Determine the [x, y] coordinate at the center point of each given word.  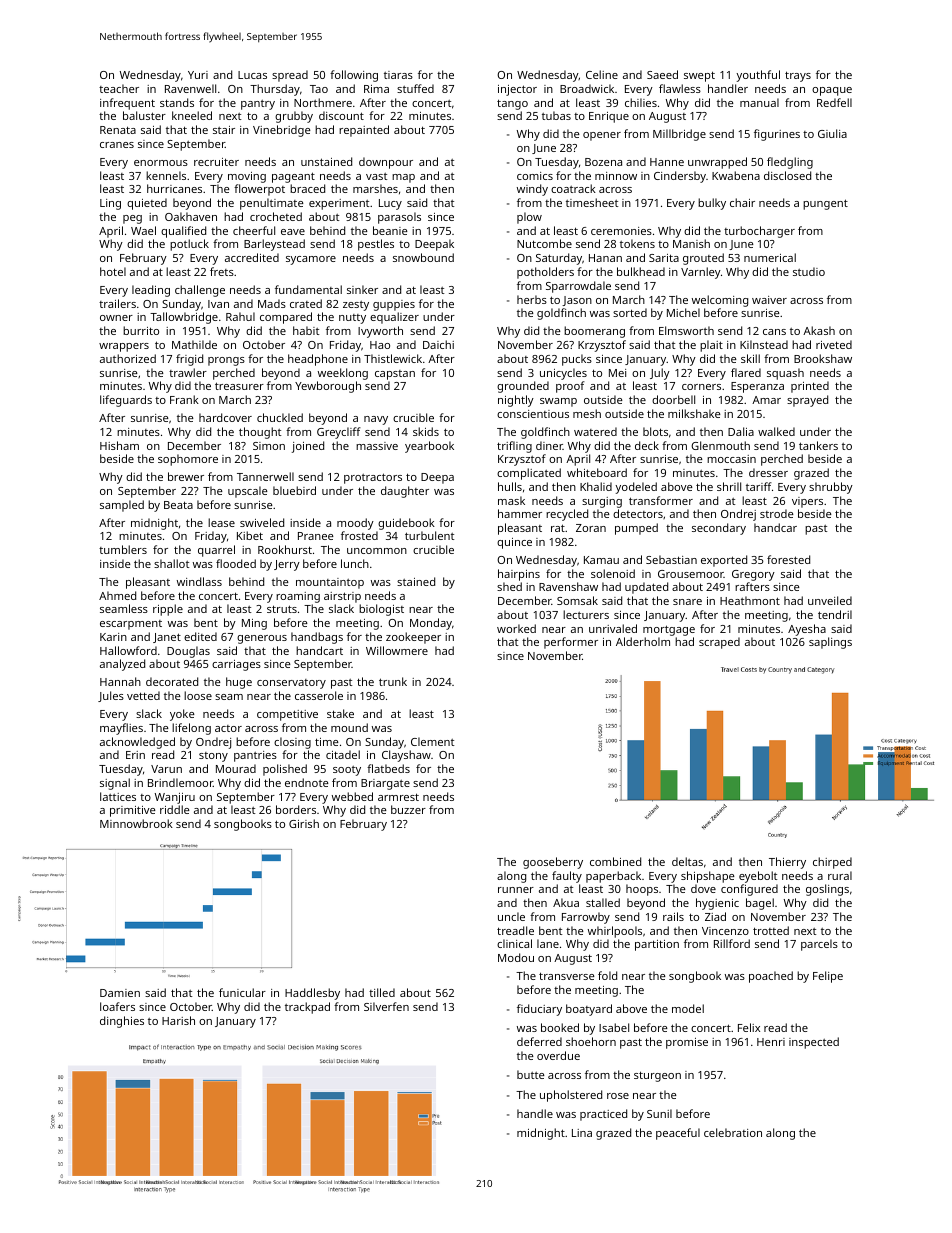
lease [221, 522]
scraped [719, 643]
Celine [602, 74]
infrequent [127, 104]
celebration [733, 1132]
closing [292, 743]
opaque [832, 91]
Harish [178, 1020]
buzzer [408, 809]
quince [514, 543]
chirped [832, 863]
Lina [582, 1133]
